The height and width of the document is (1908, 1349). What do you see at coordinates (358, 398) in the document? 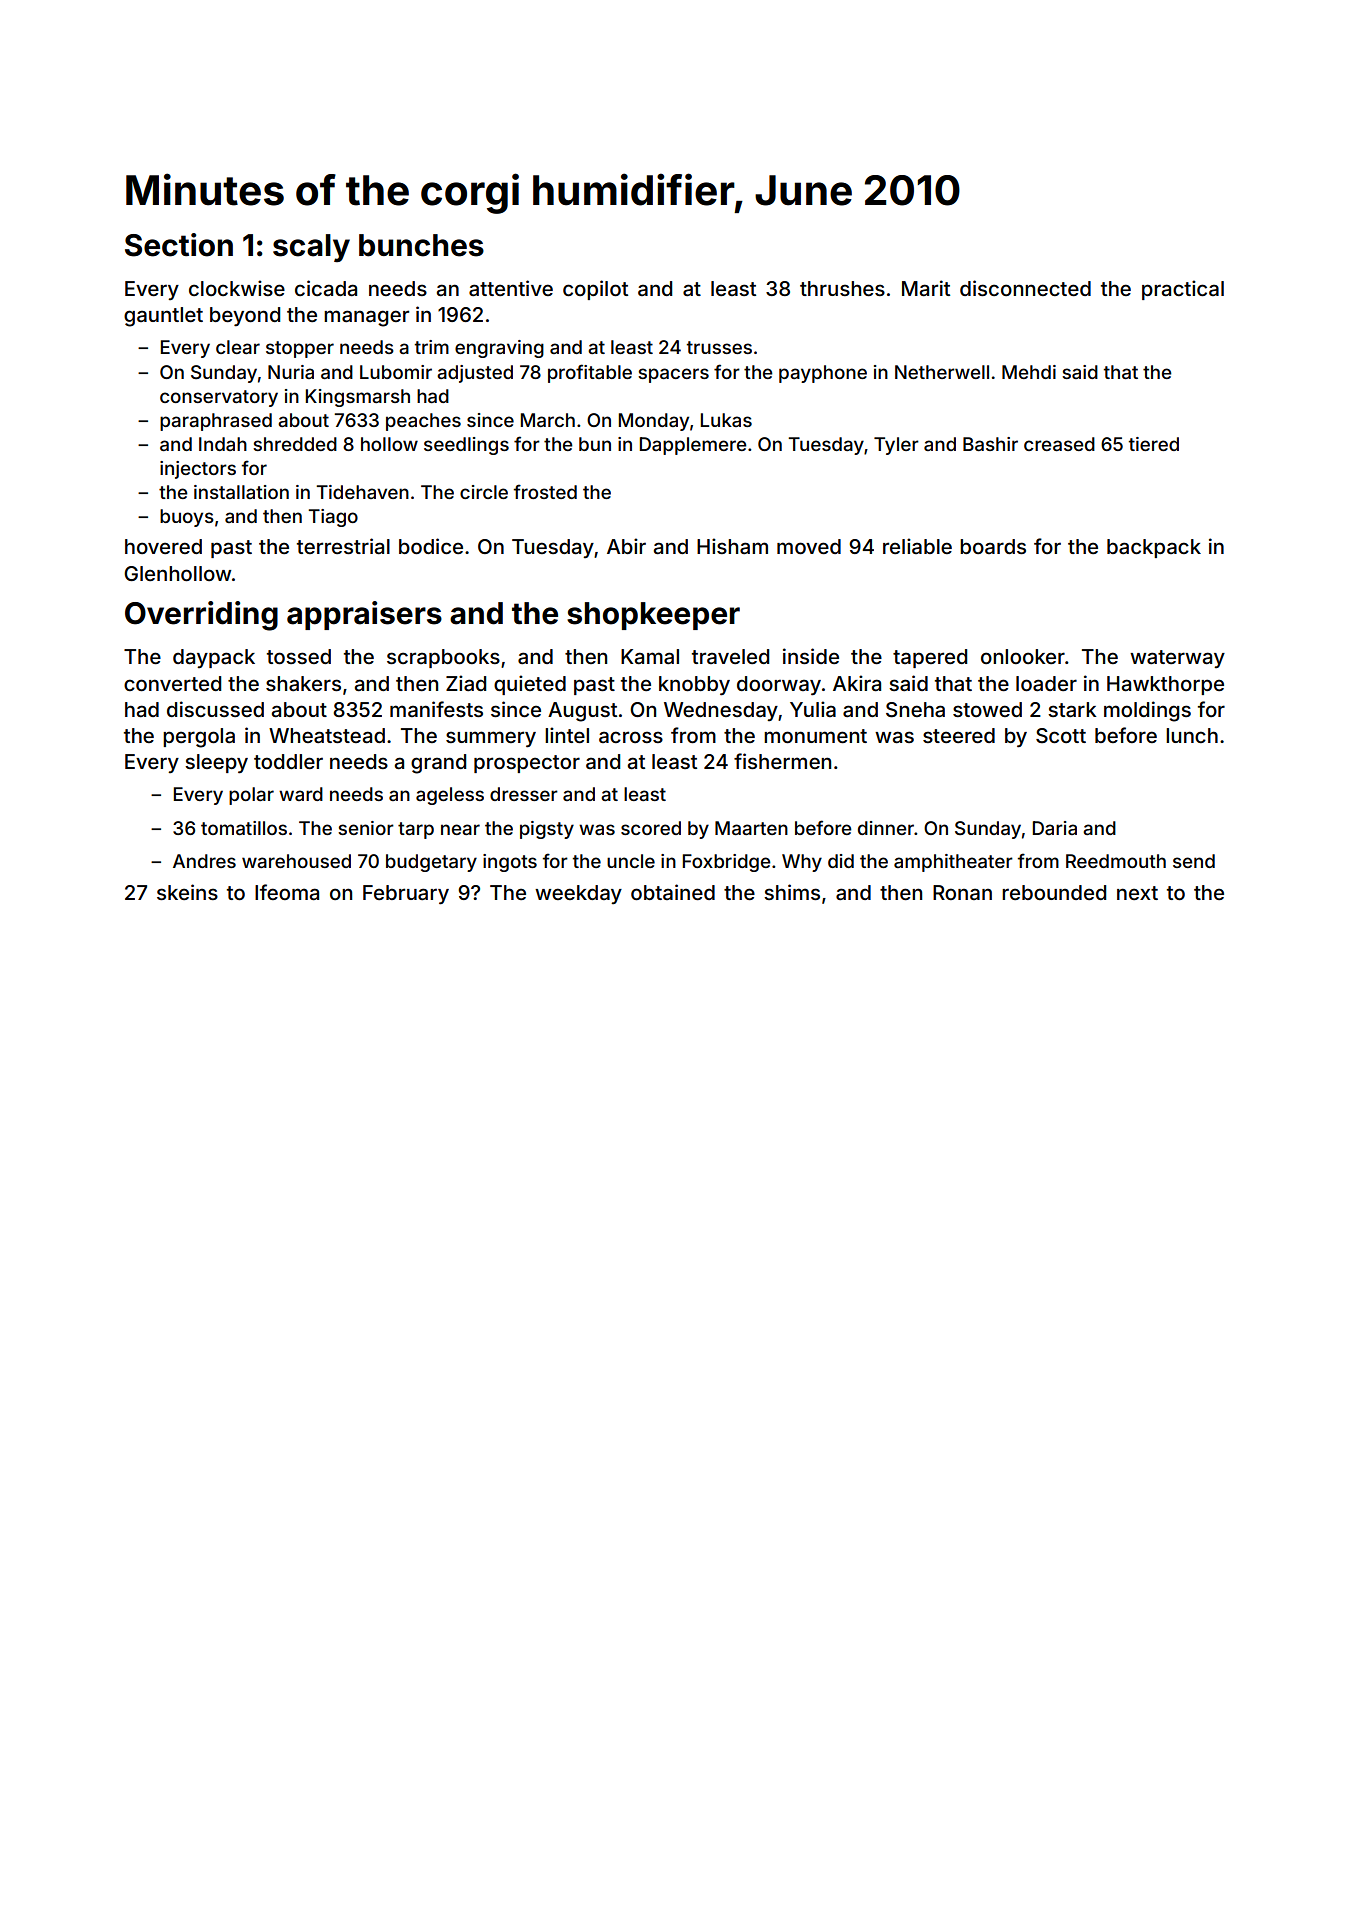
I see `Kingsmarsh` at bounding box center [358, 398].
